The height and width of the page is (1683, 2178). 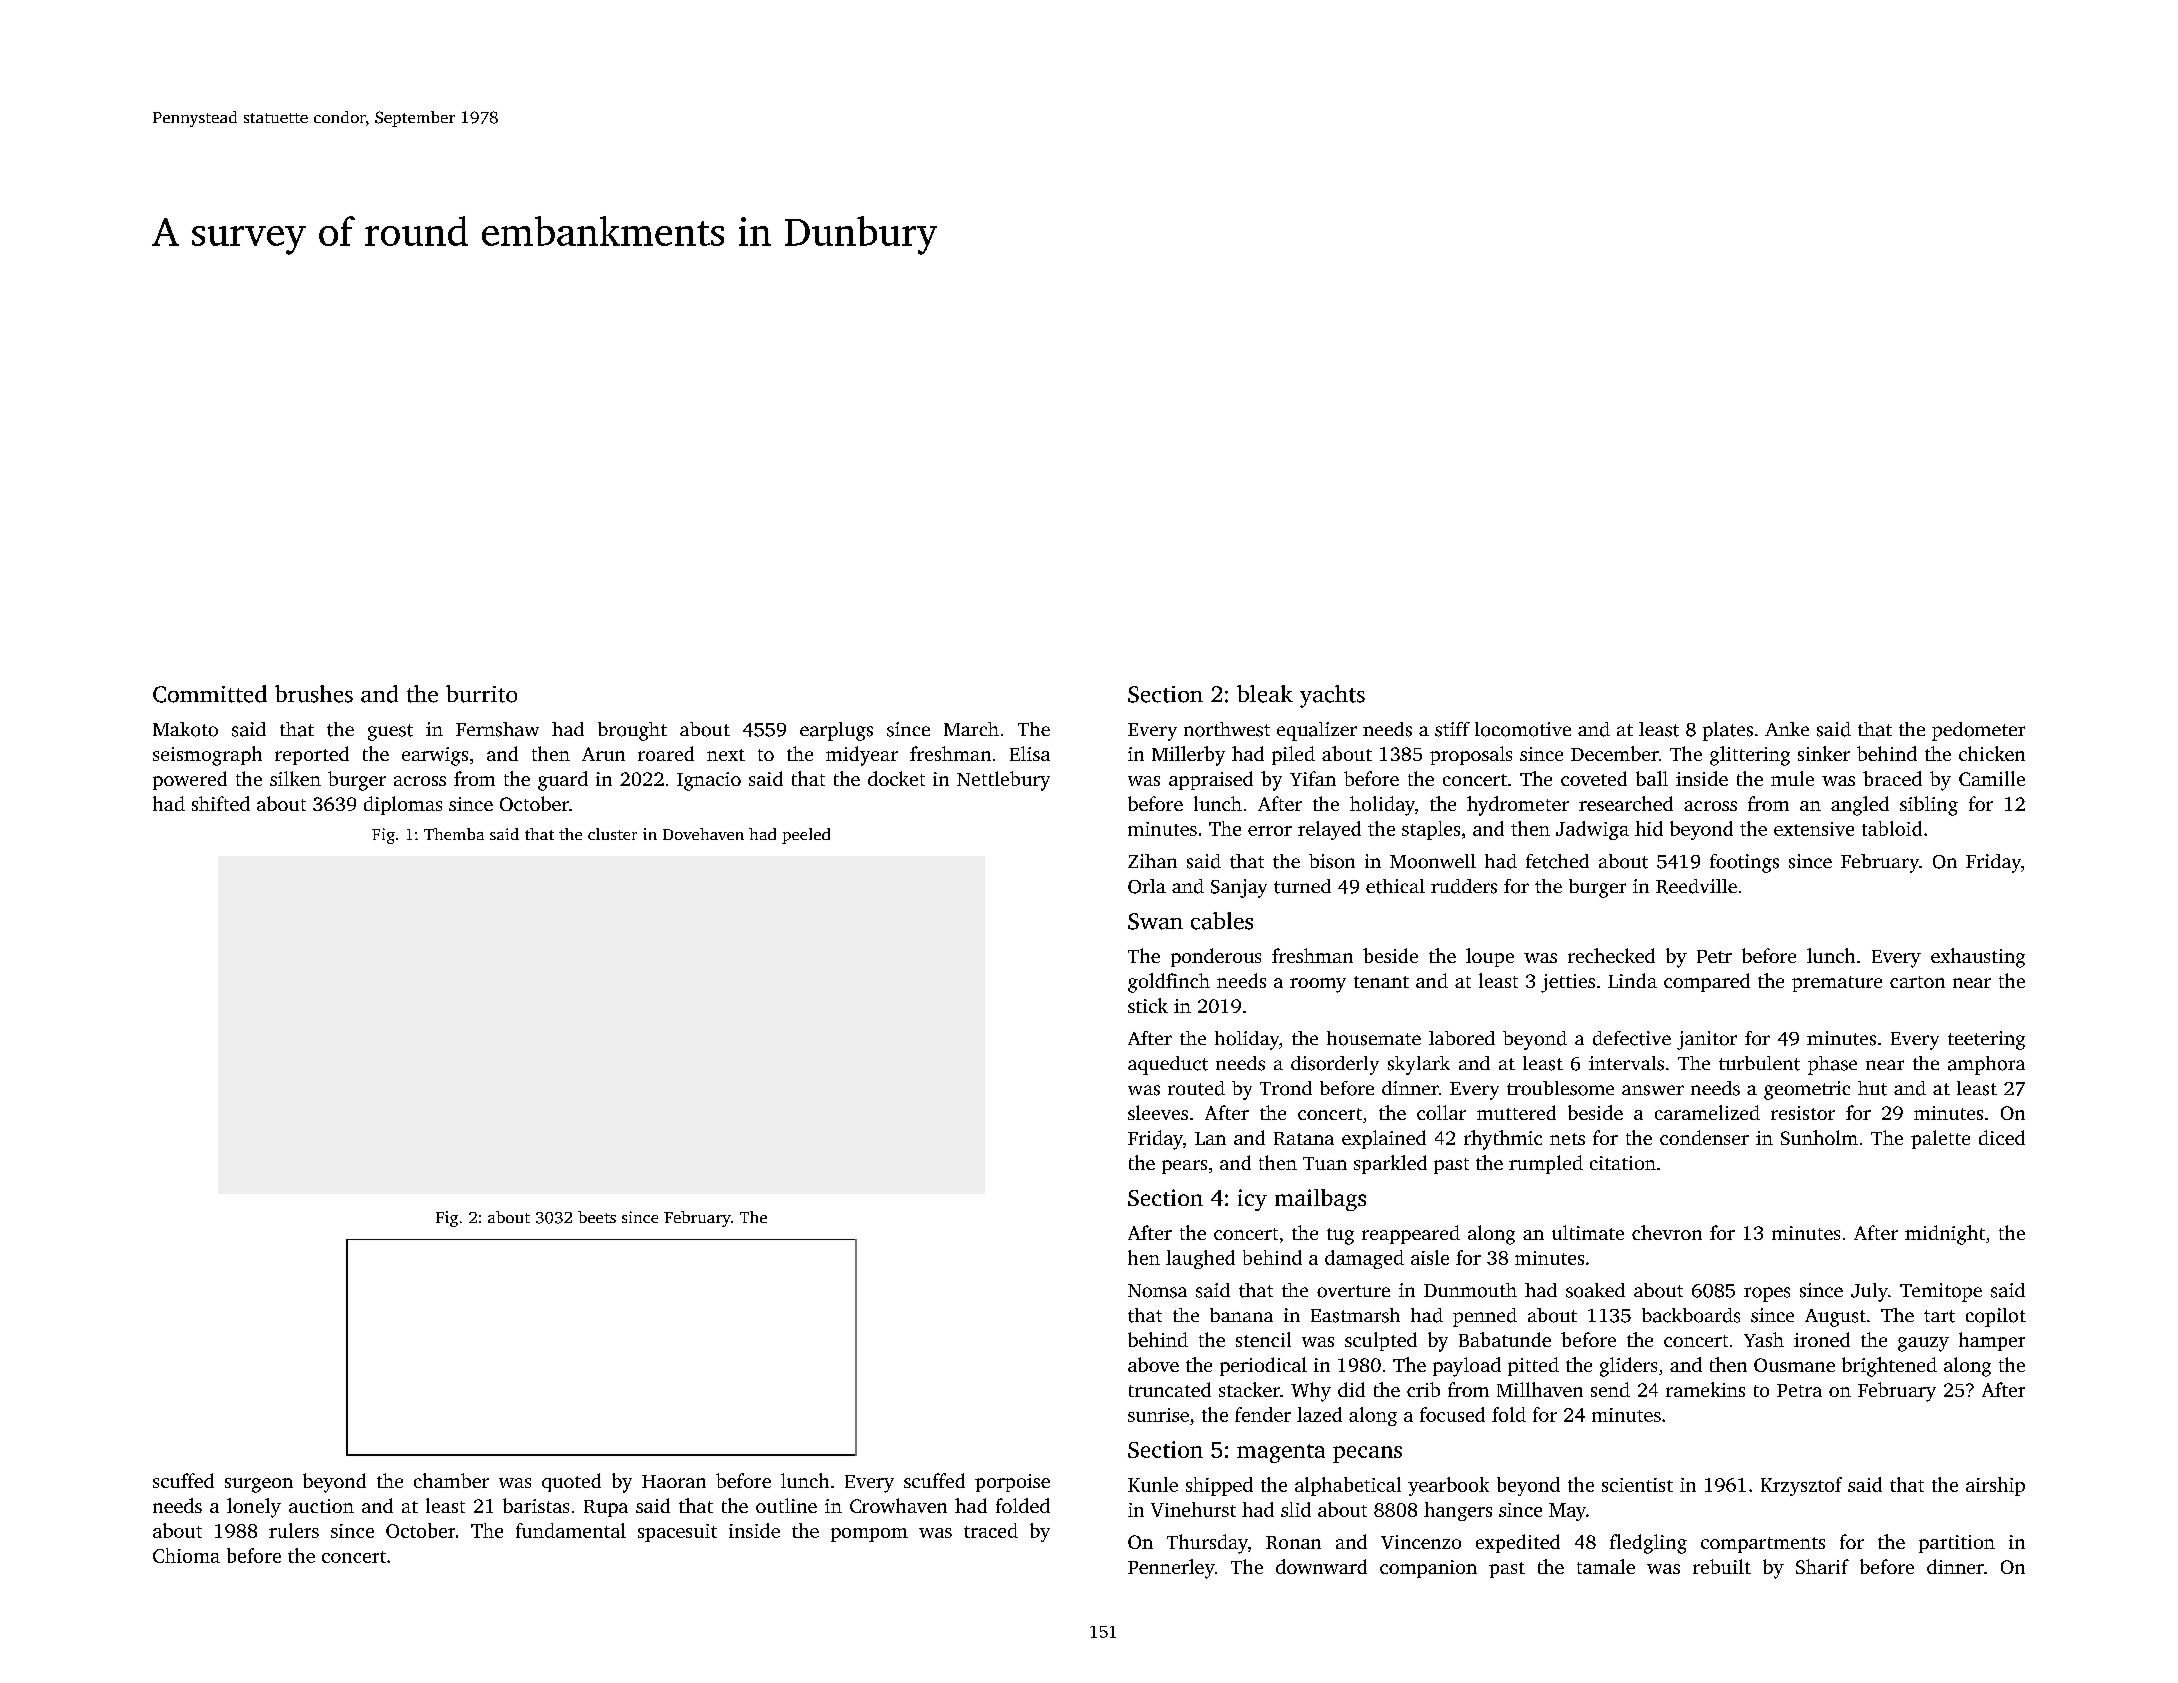 What do you see at coordinates (1148, 1005) in the page?
I see `stick` at bounding box center [1148, 1005].
